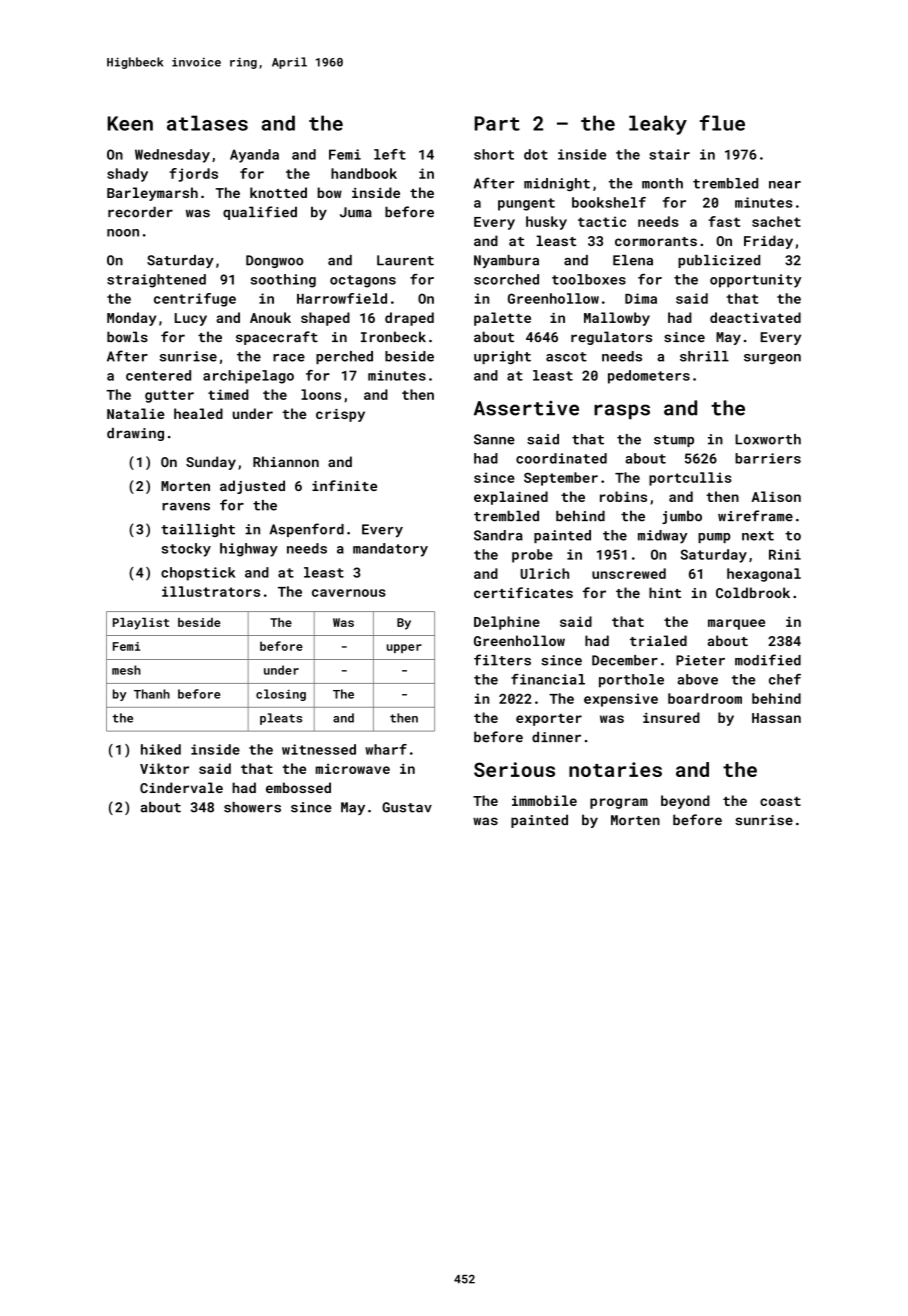 The image size is (908, 1316). Describe the element at coordinates (682, 517) in the document. I see `jumbo` at that location.
